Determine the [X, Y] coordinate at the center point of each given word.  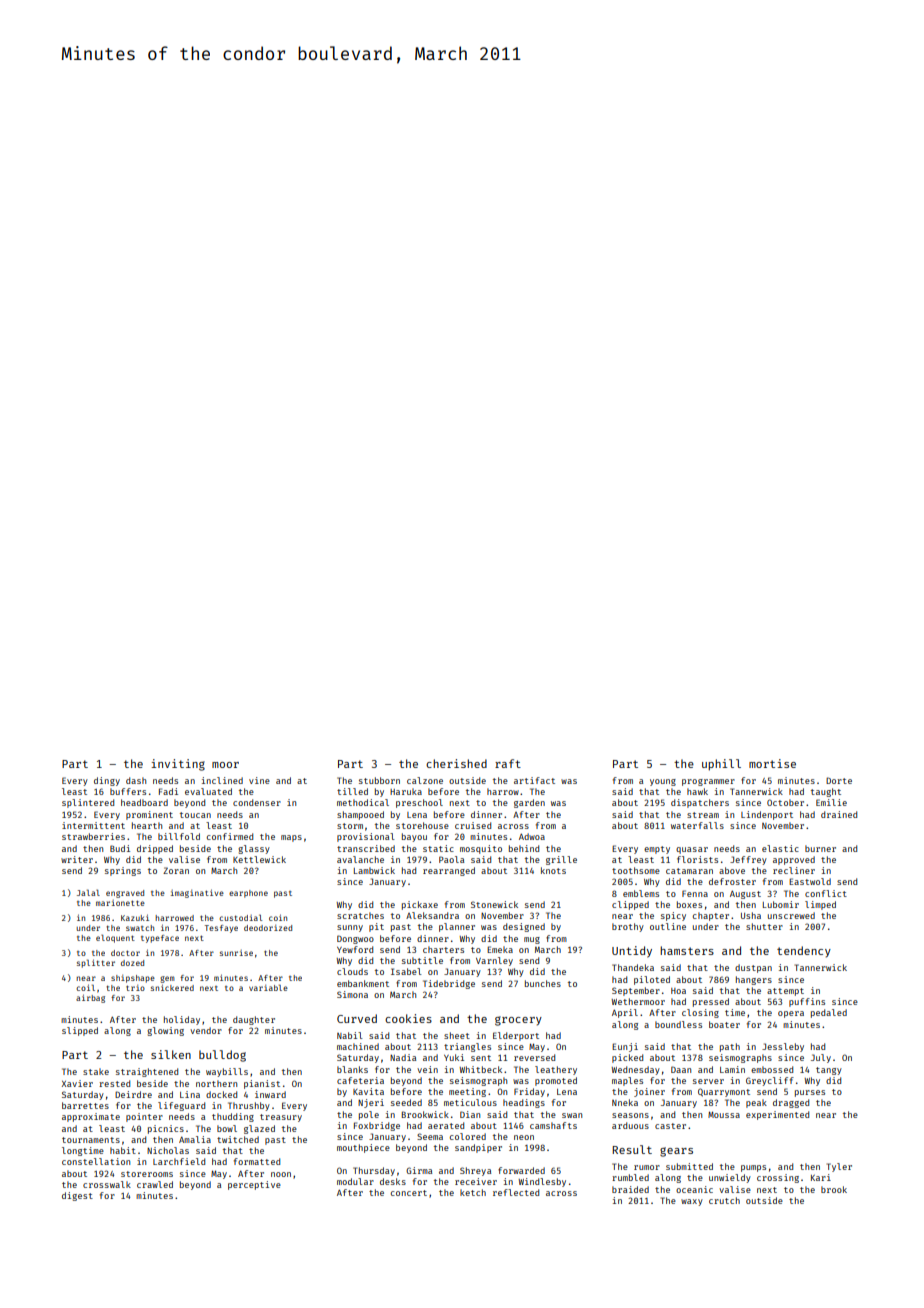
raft [508, 763]
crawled [155, 1184]
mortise [772, 763]
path [730, 1047]
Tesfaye [221, 929]
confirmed [230, 836]
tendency [804, 952]
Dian [470, 1114]
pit [376, 927]
